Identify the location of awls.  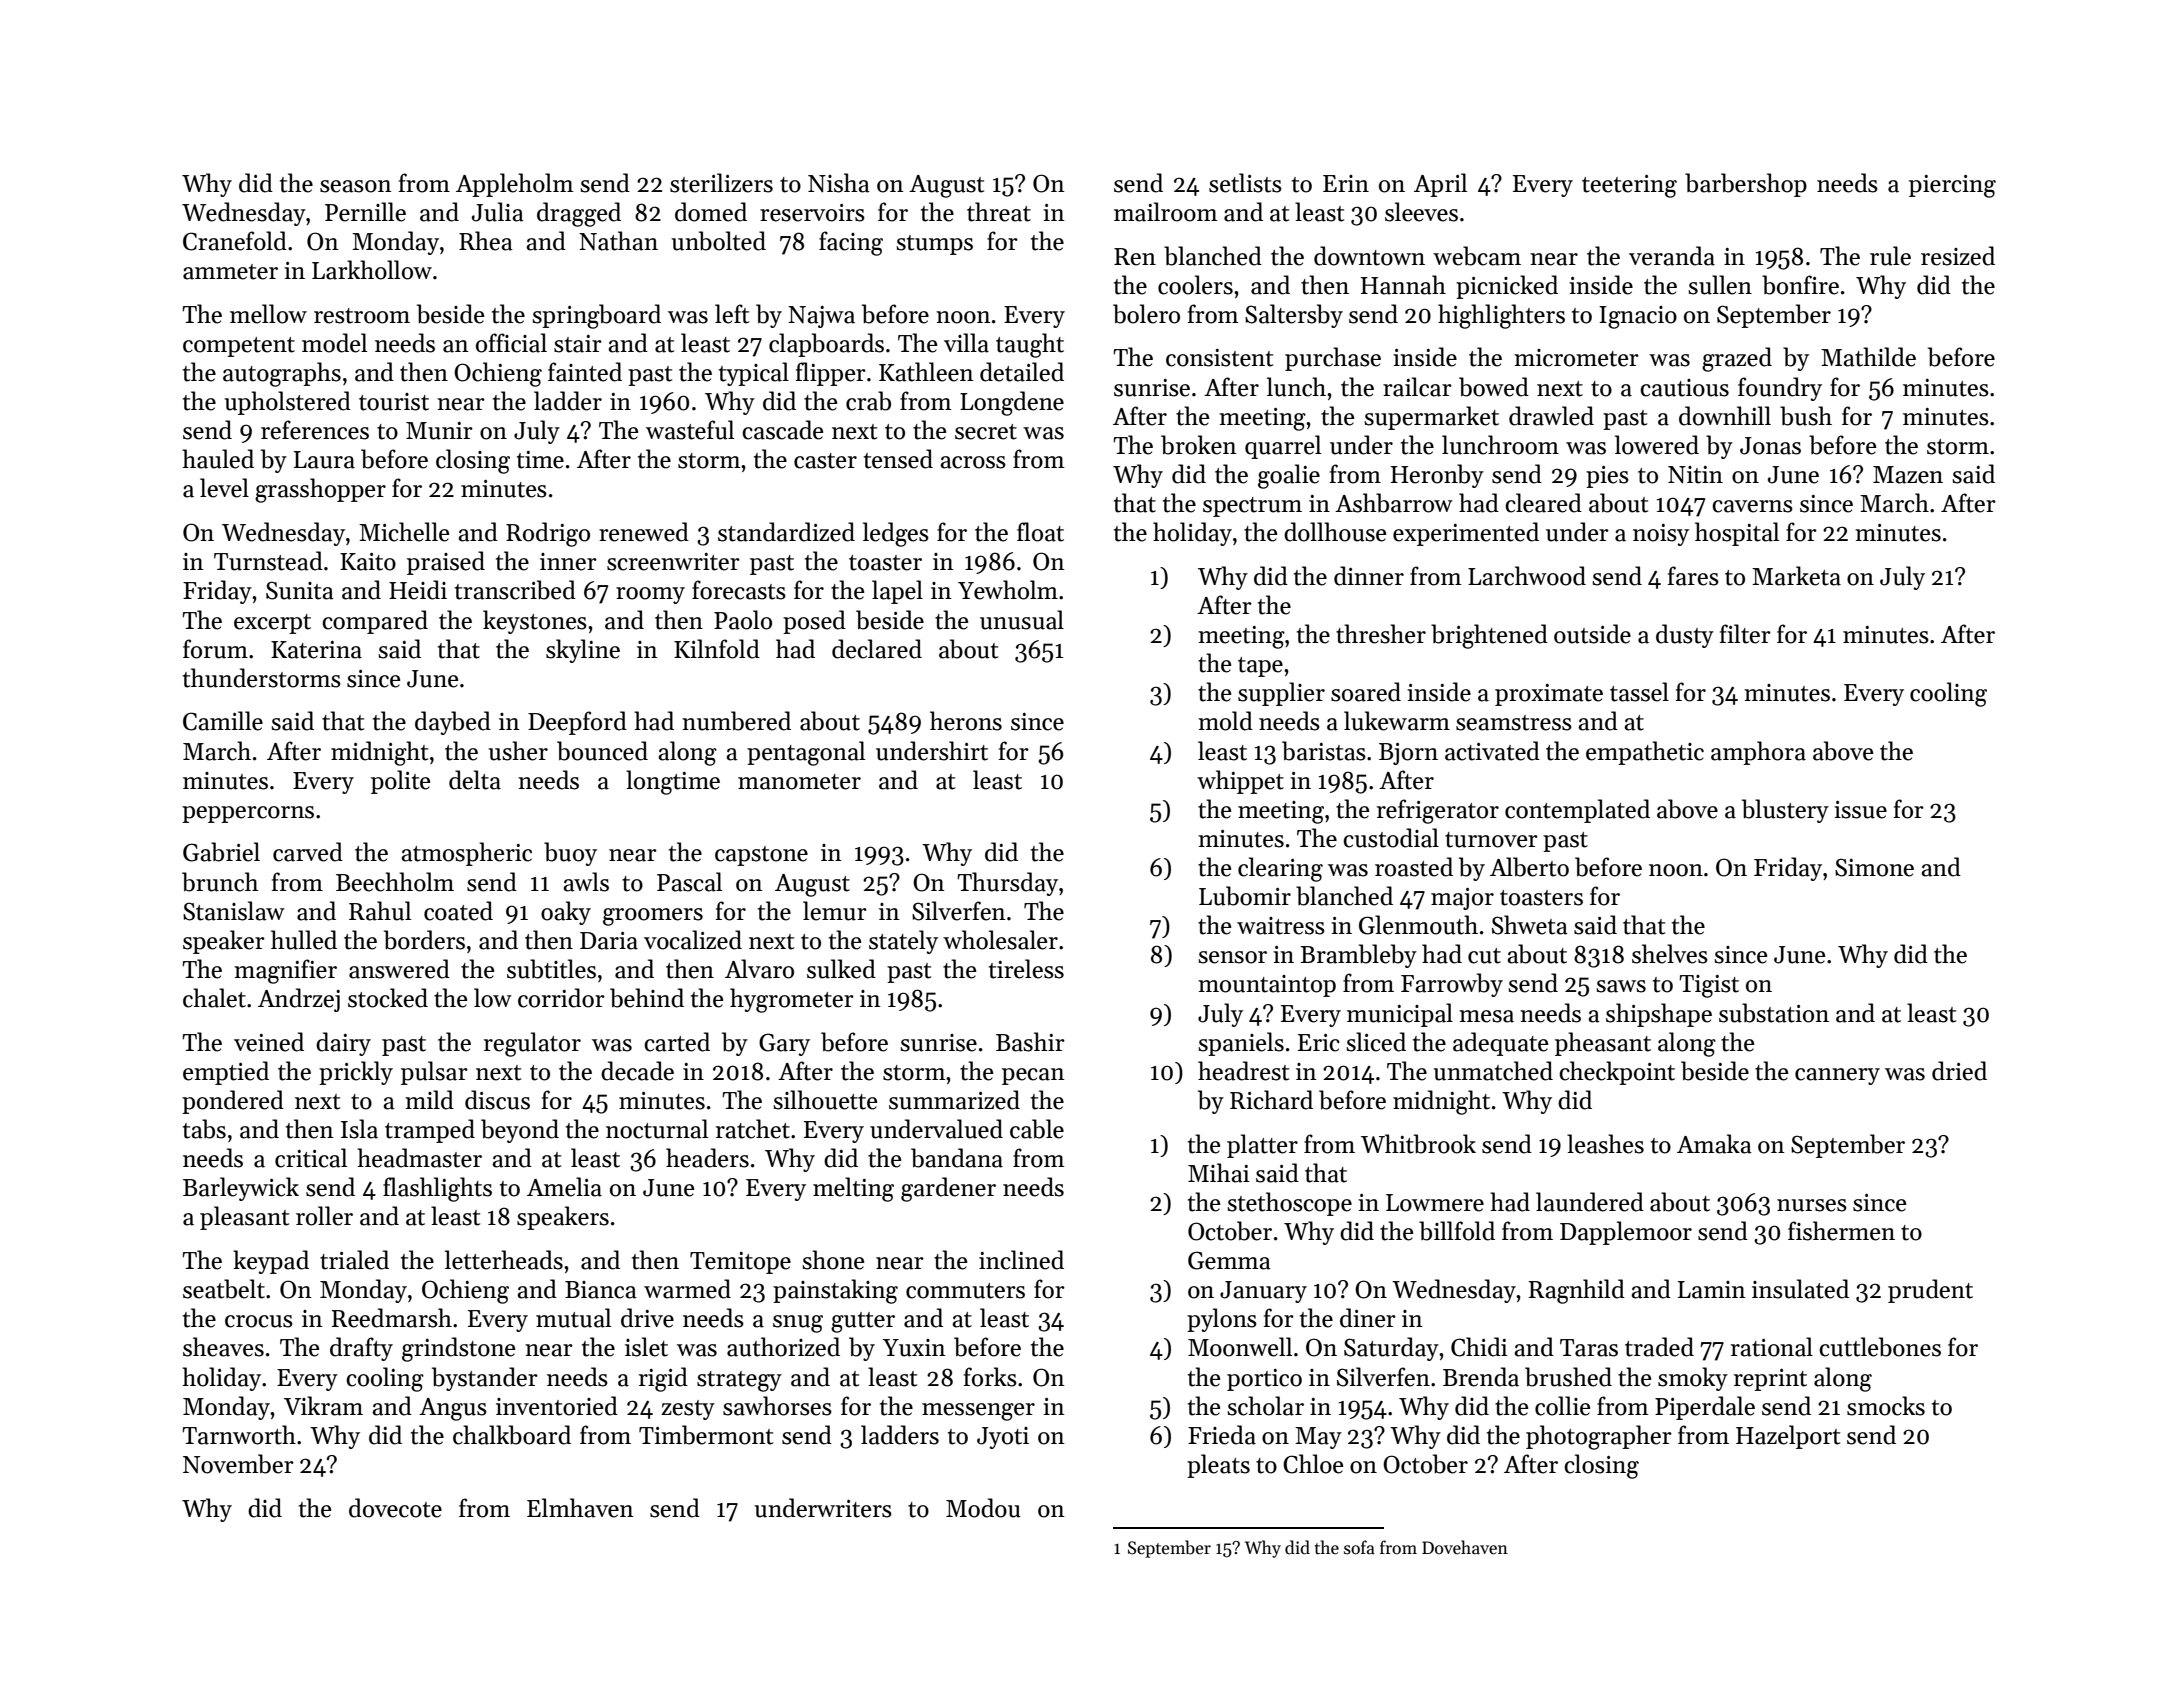
(586, 882).
